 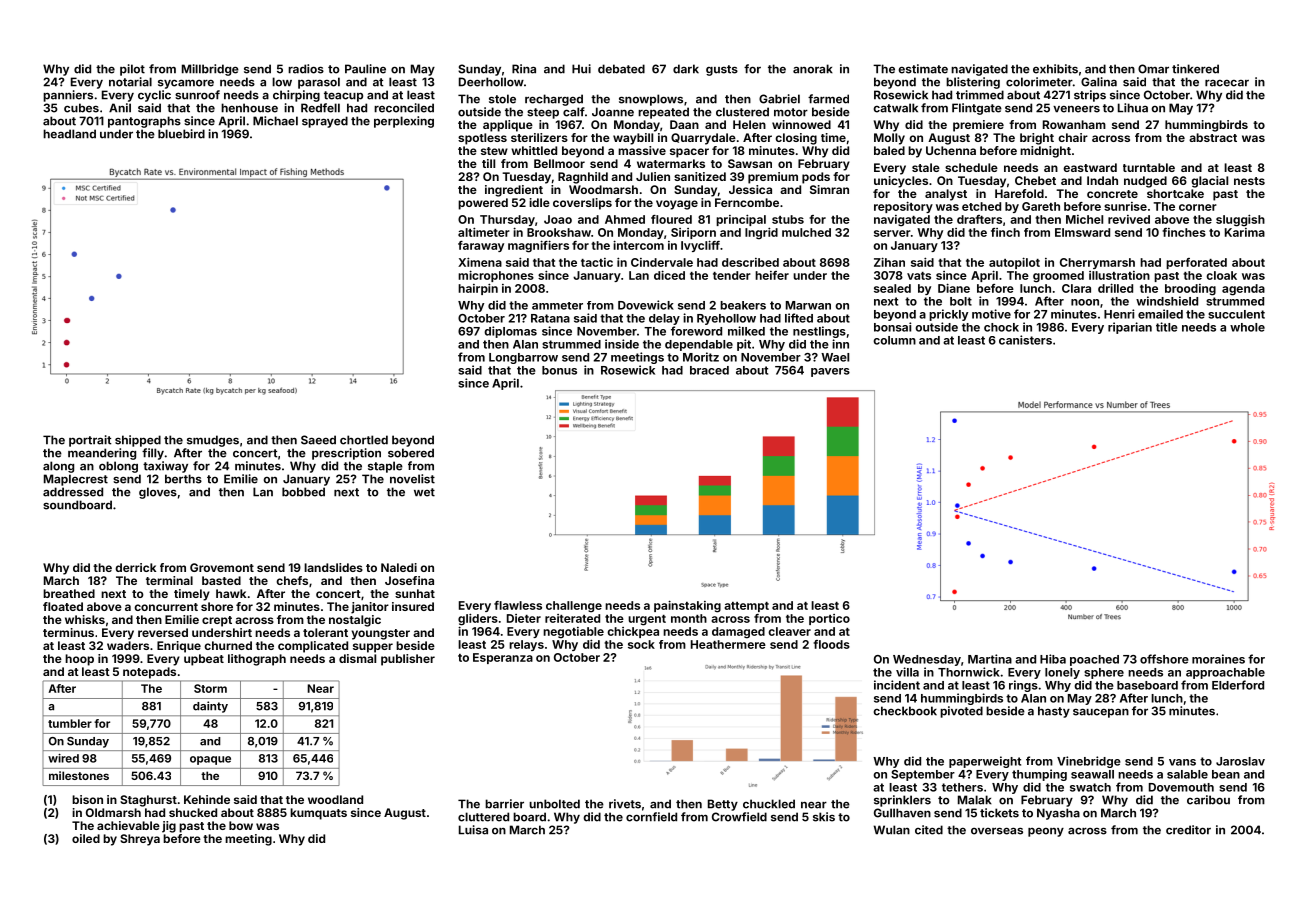 I want to click on bonus, so click(x=559, y=370).
